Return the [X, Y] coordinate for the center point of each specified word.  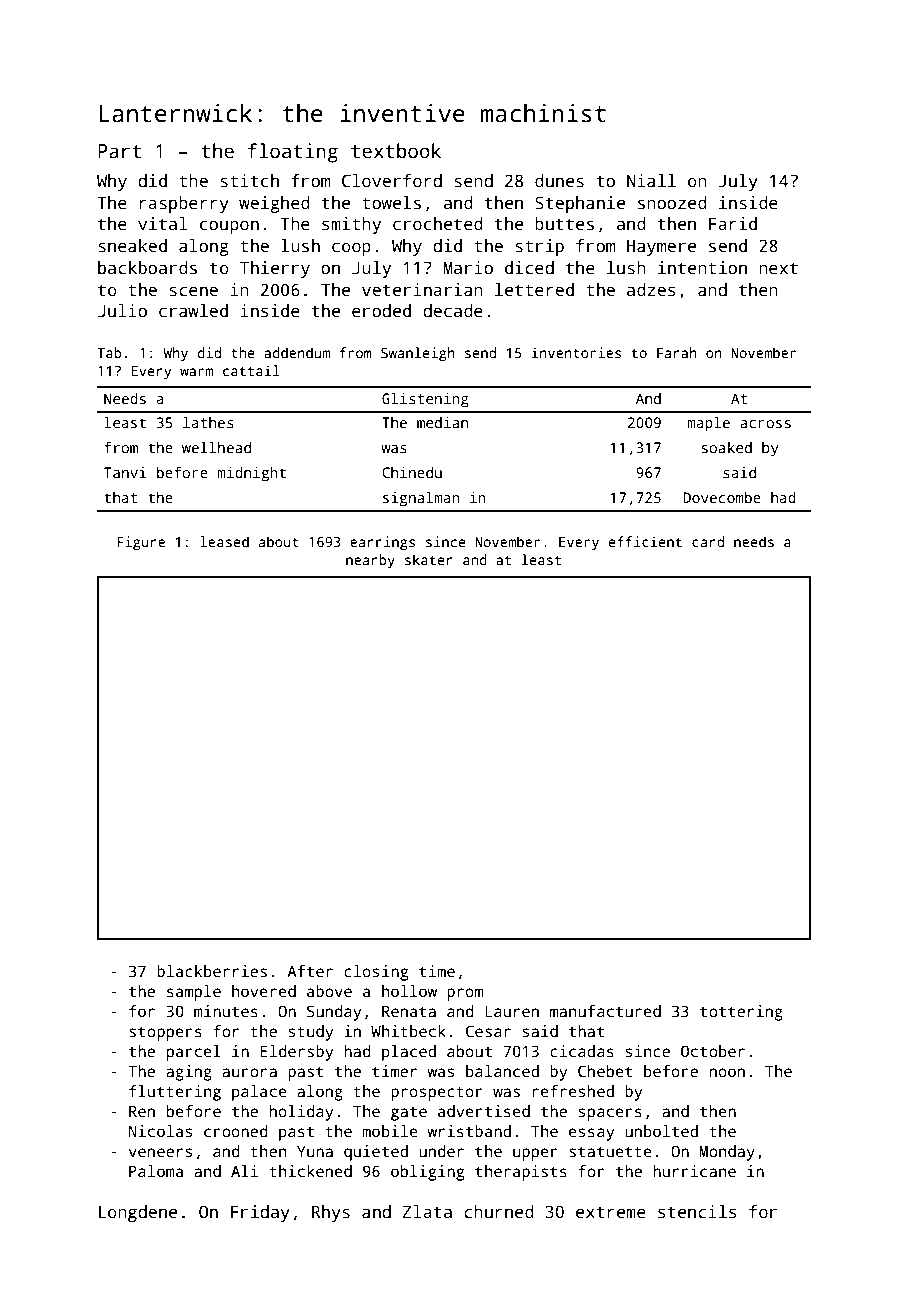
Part [119, 151]
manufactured [605, 1011]
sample [194, 993]
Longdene [138, 1213]
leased [224, 541]
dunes [559, 181]
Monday [727, 1153]
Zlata [427, 1212]
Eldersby [296, 1053]
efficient [645, 541]
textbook [396, 151]
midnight [251, 474]
